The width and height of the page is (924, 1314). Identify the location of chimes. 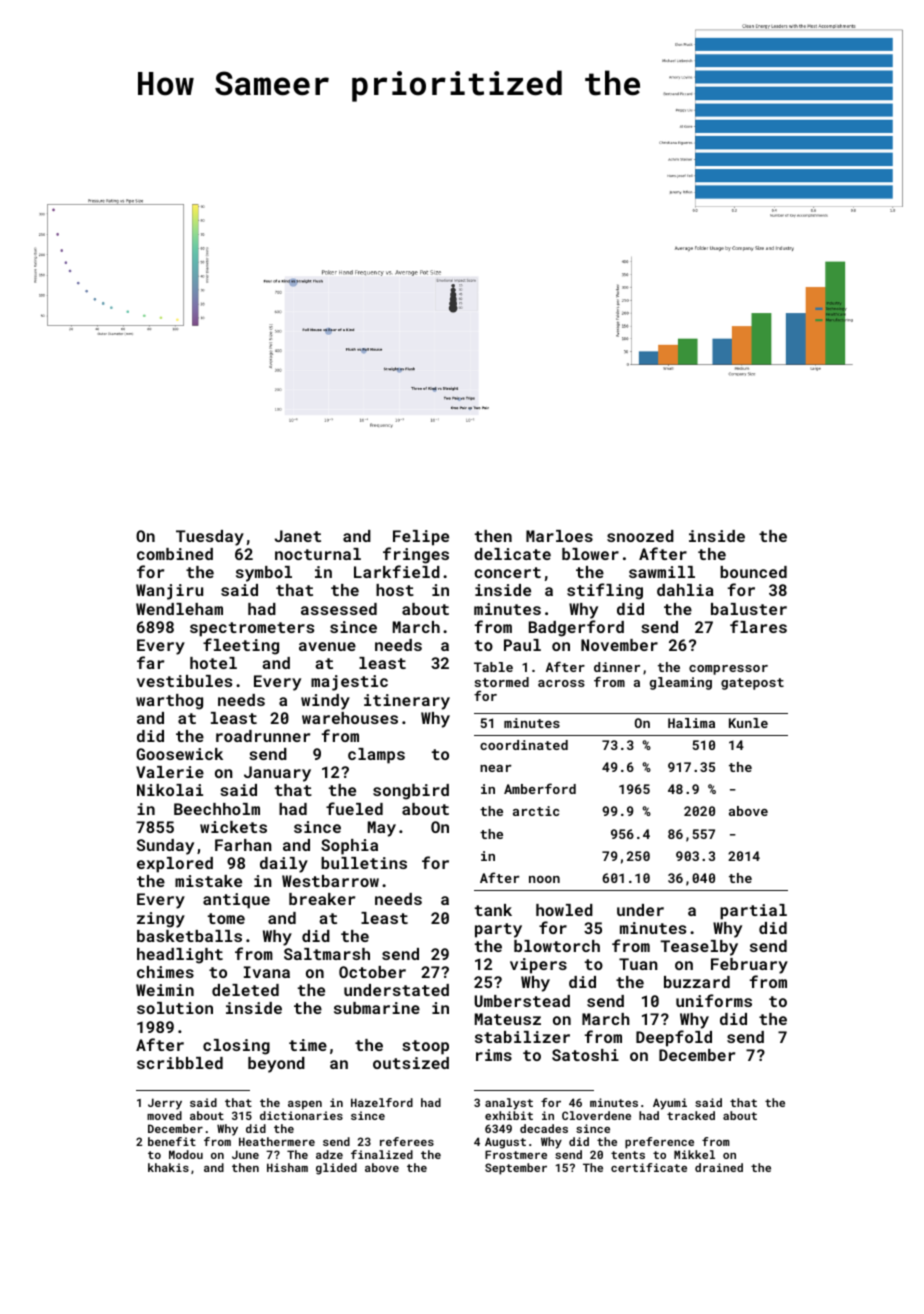
(165, 972).
